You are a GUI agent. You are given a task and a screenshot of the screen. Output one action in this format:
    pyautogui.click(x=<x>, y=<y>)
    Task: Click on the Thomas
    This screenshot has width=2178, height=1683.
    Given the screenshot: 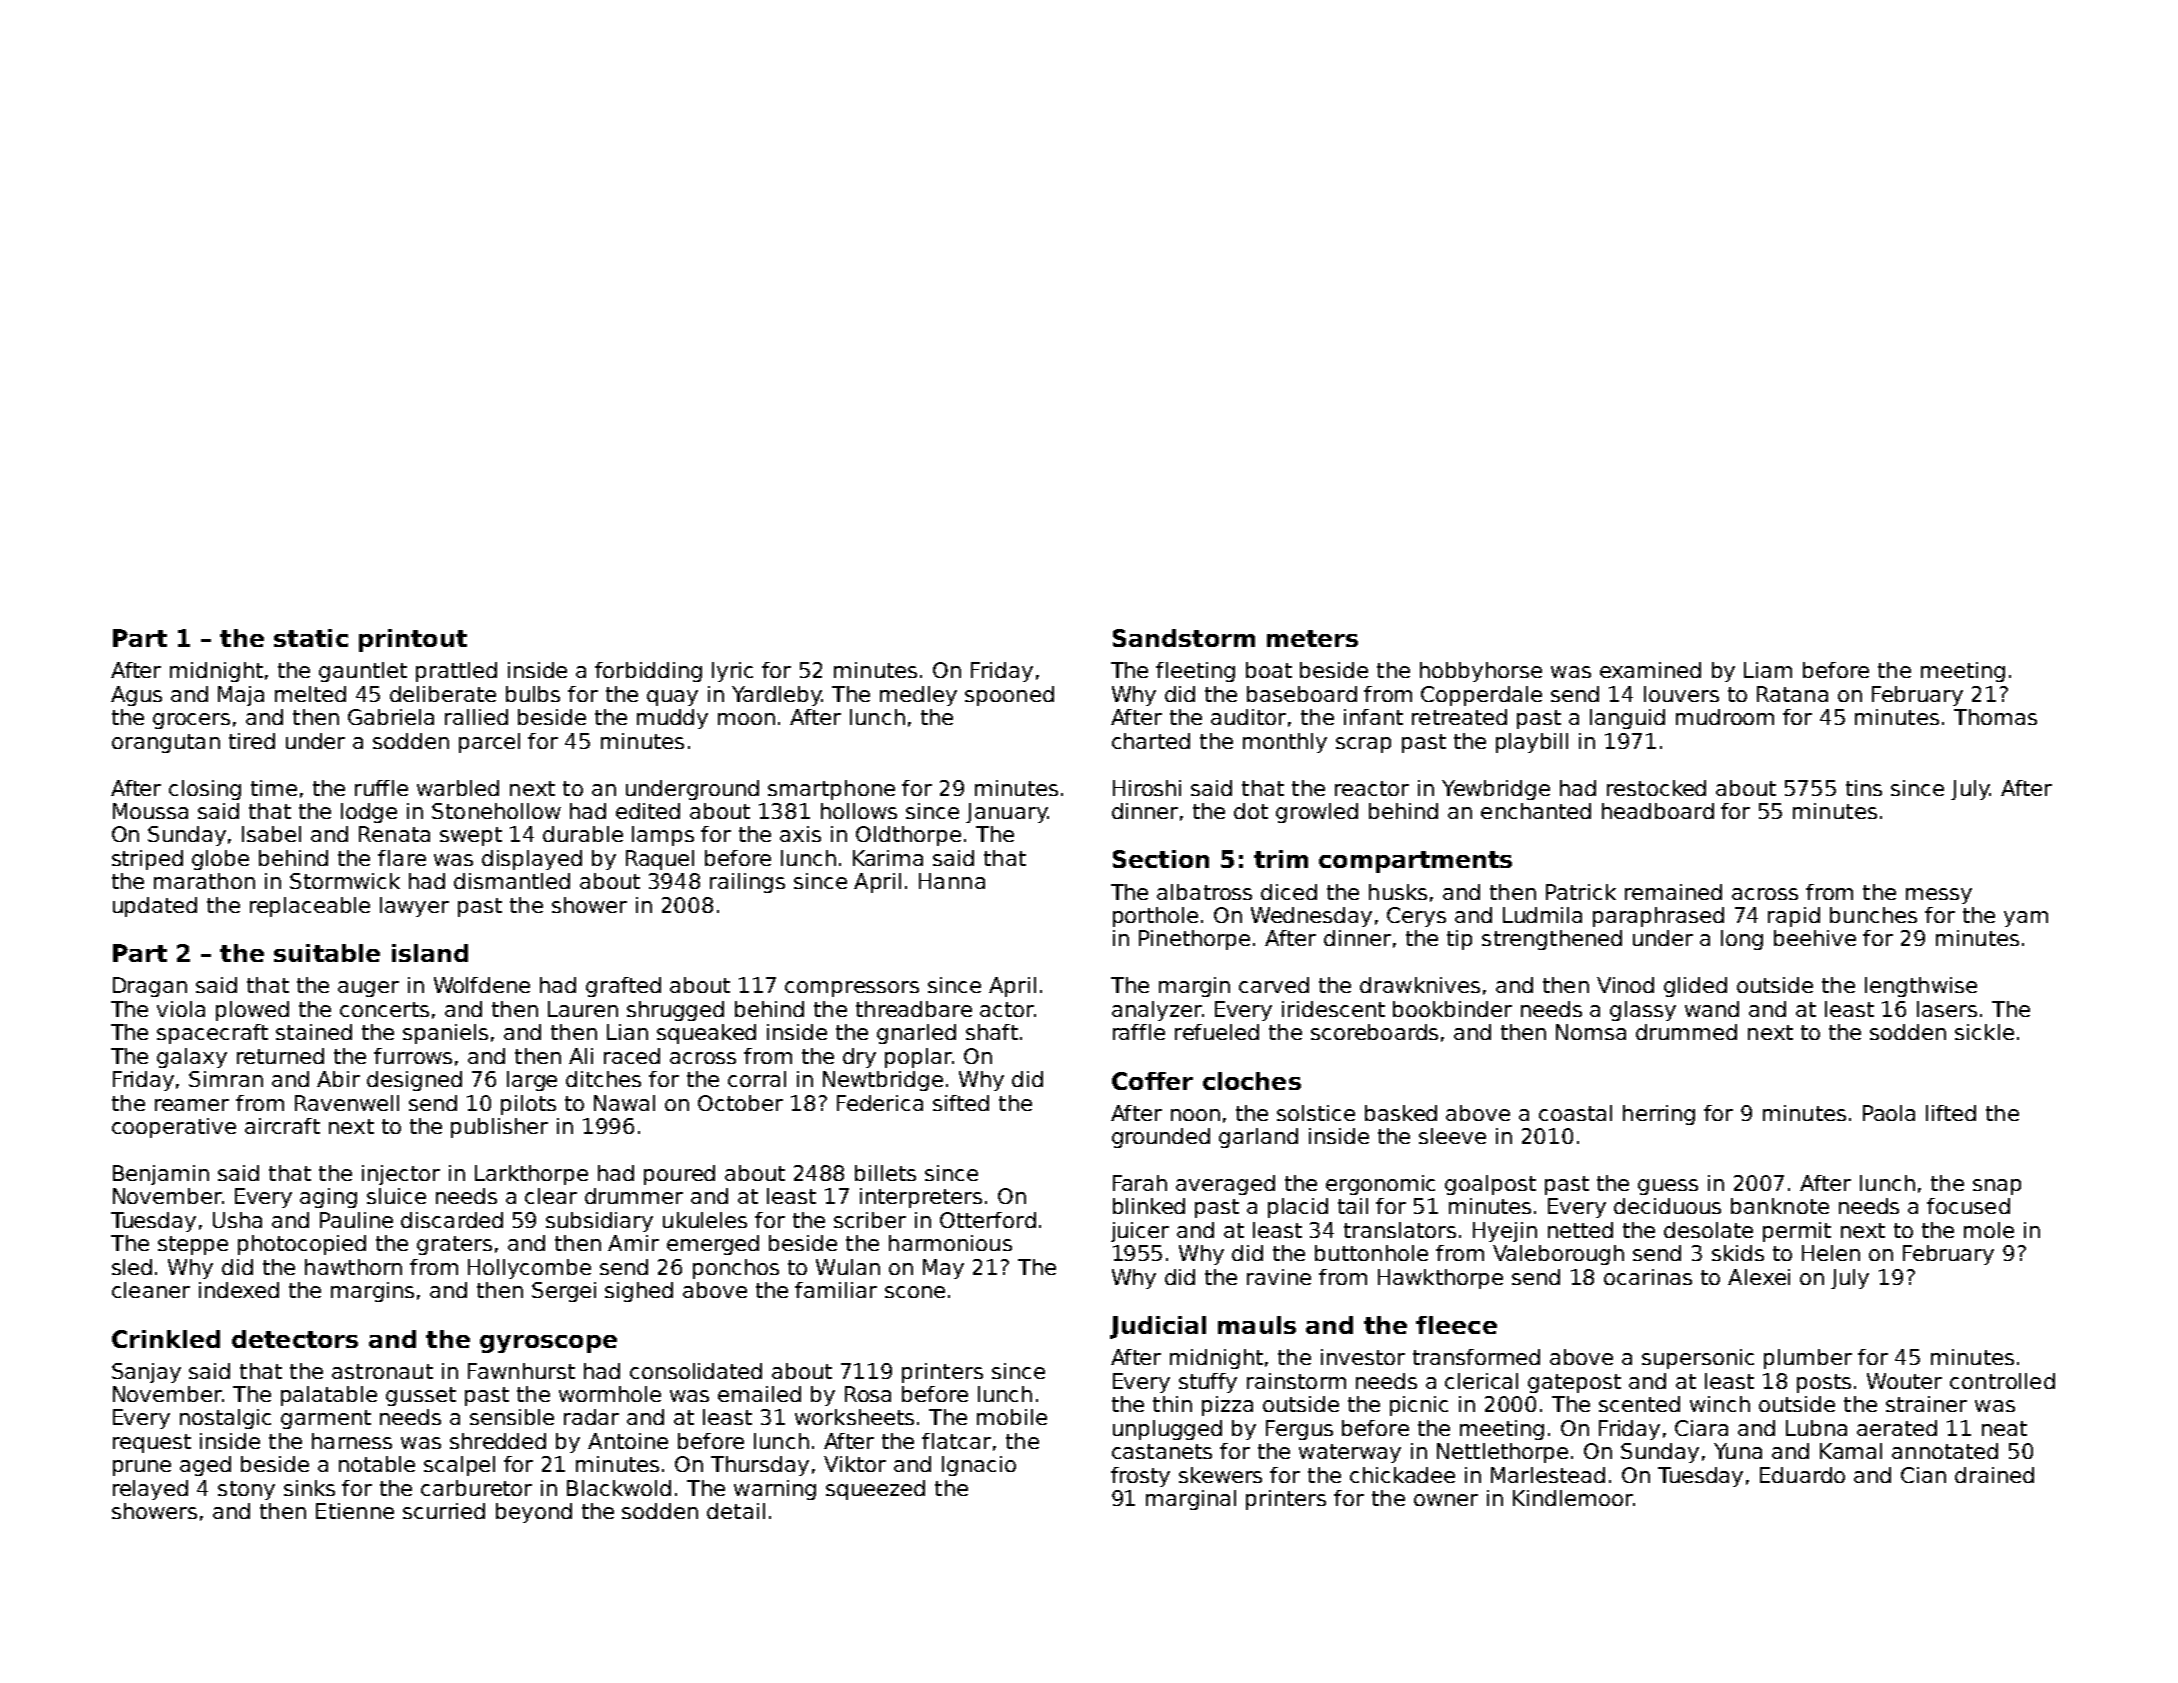 What is the action you would take?
    pyautogui.click(x=1995, y=717)
